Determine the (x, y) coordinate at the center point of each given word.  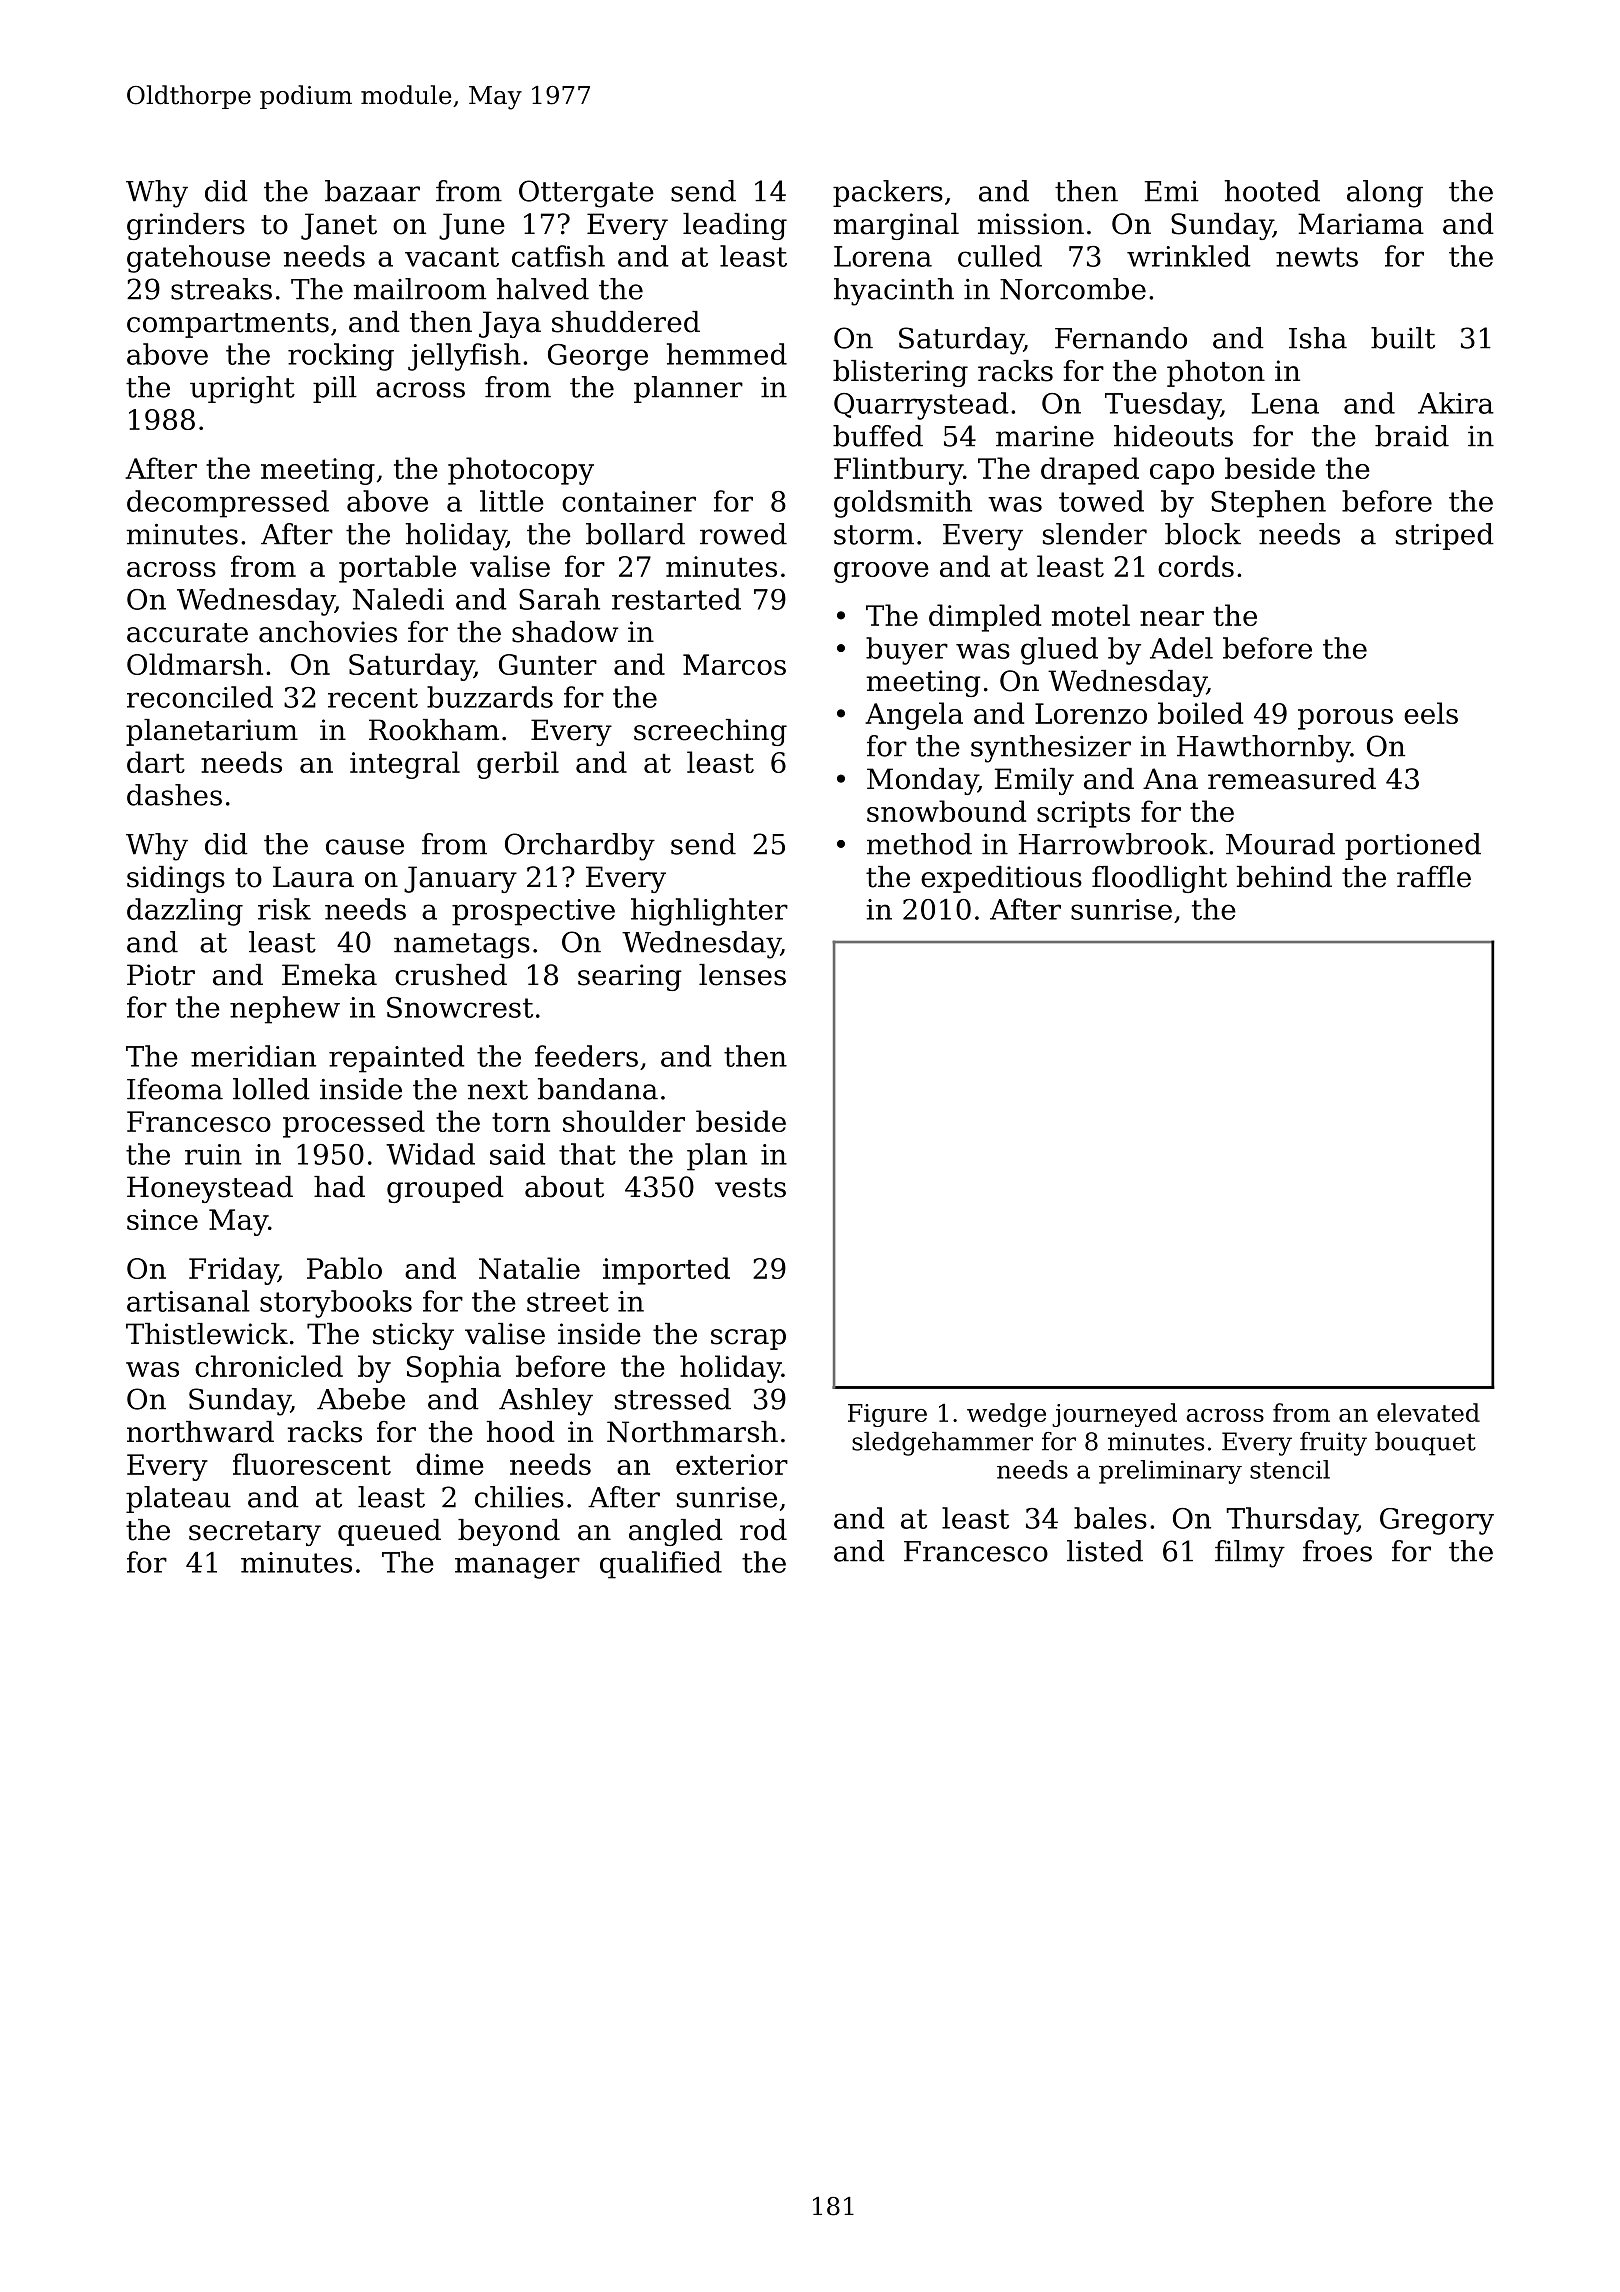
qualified (661, 1565)
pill (335, 389)
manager (517, 1568)
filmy (1250, 1554)
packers (888, 193)
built (1403, 338)
